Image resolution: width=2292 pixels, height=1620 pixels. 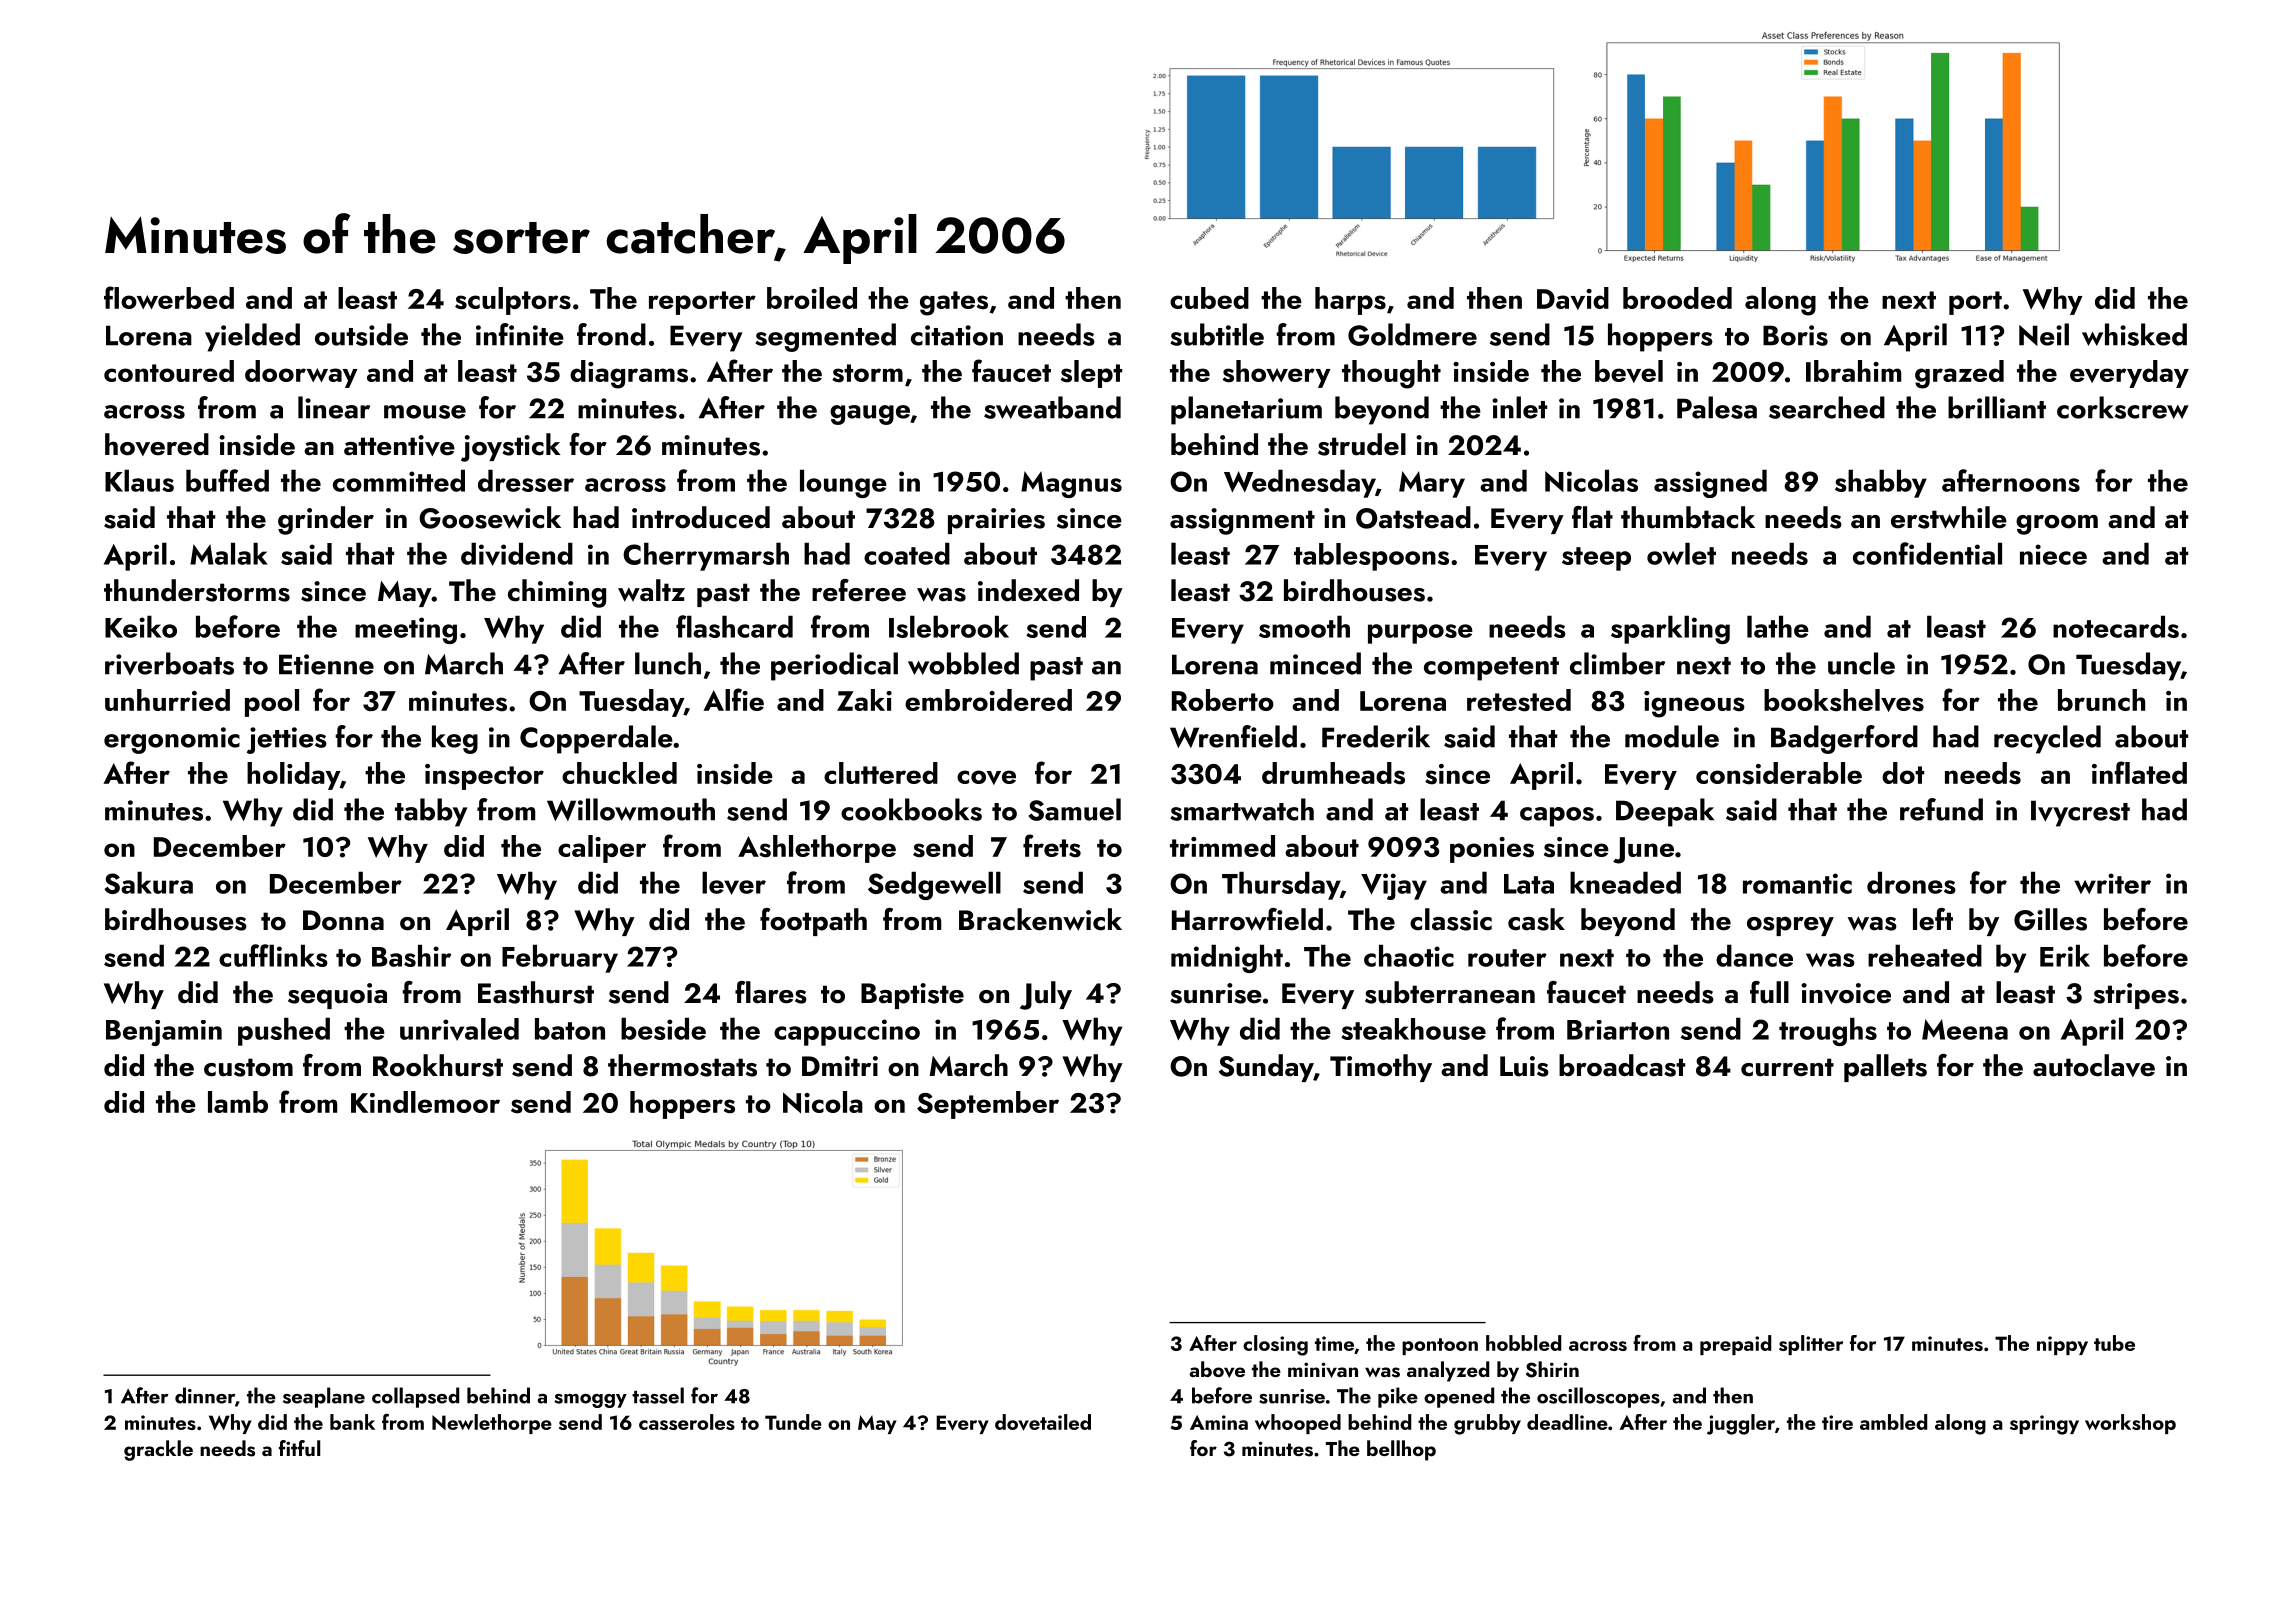 I want to click on hobbled, so click(x=1523, y=1343).
